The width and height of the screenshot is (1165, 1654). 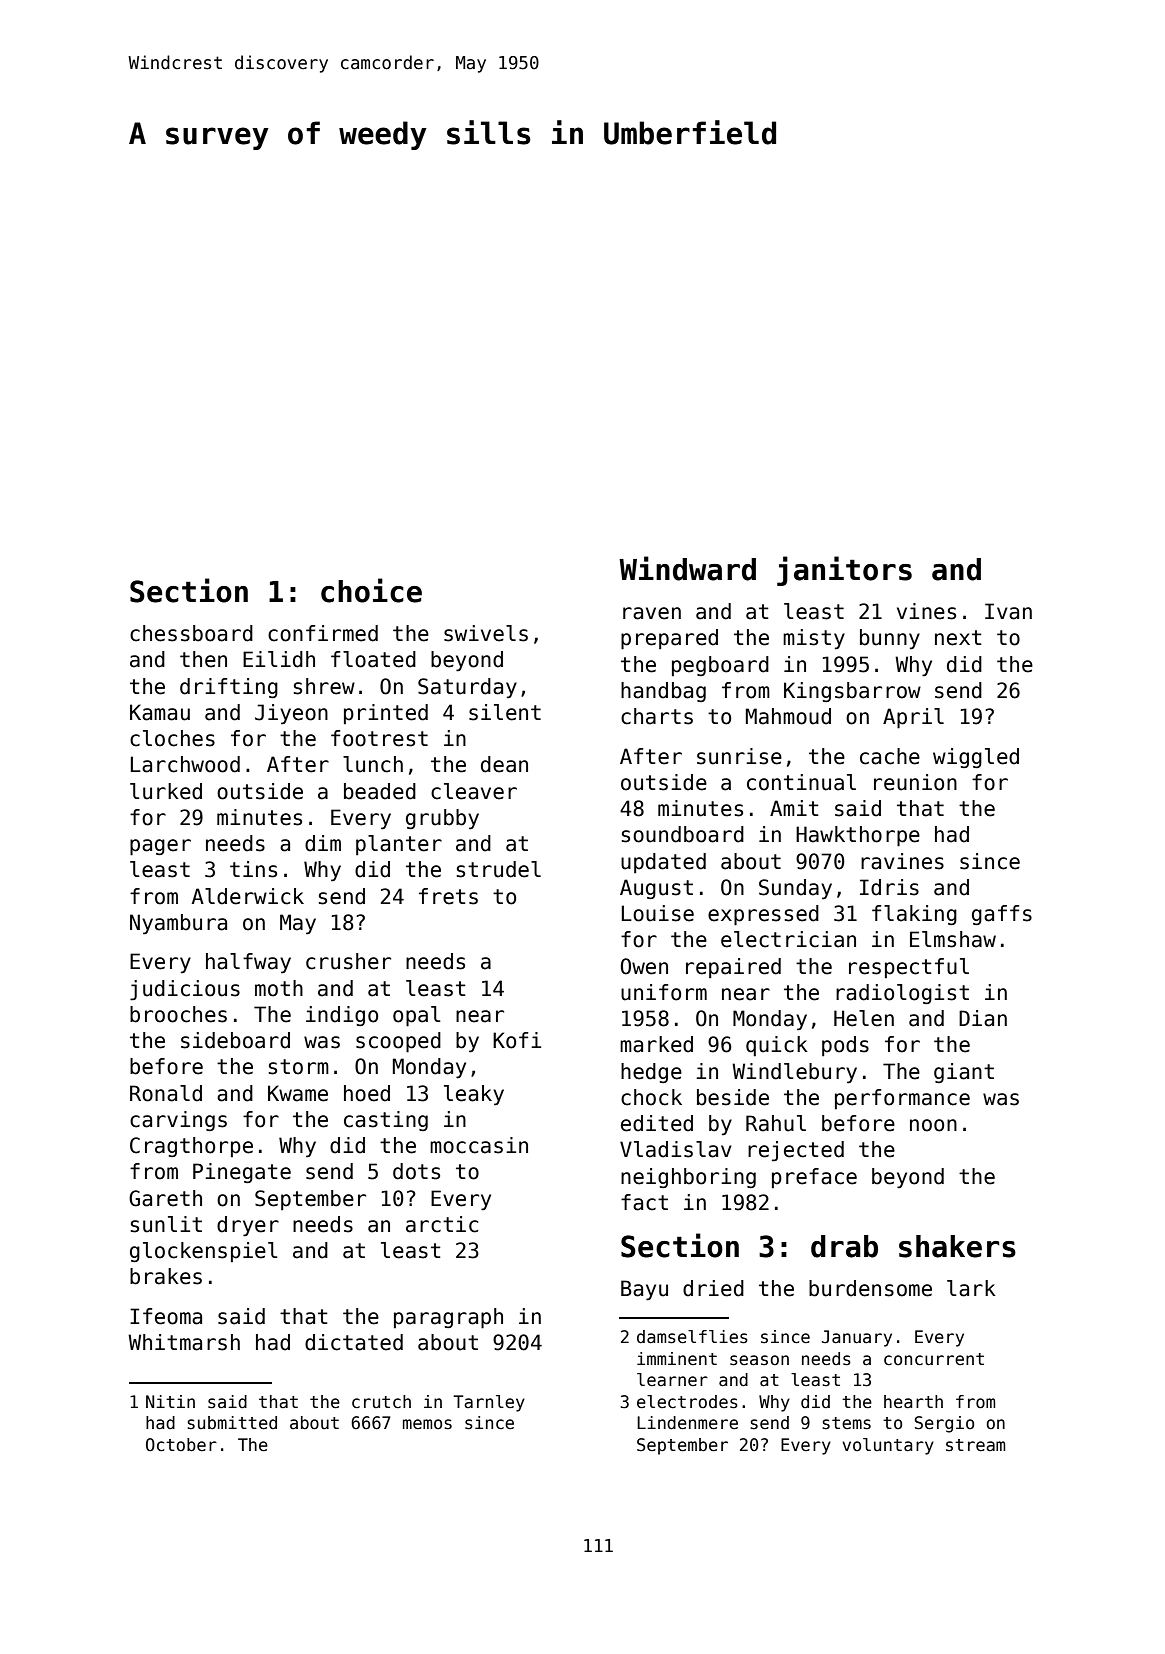 What do you see at coordinates (687, 568) in the screenshot?
I see `Windward` at bounding box center [687, 568].
